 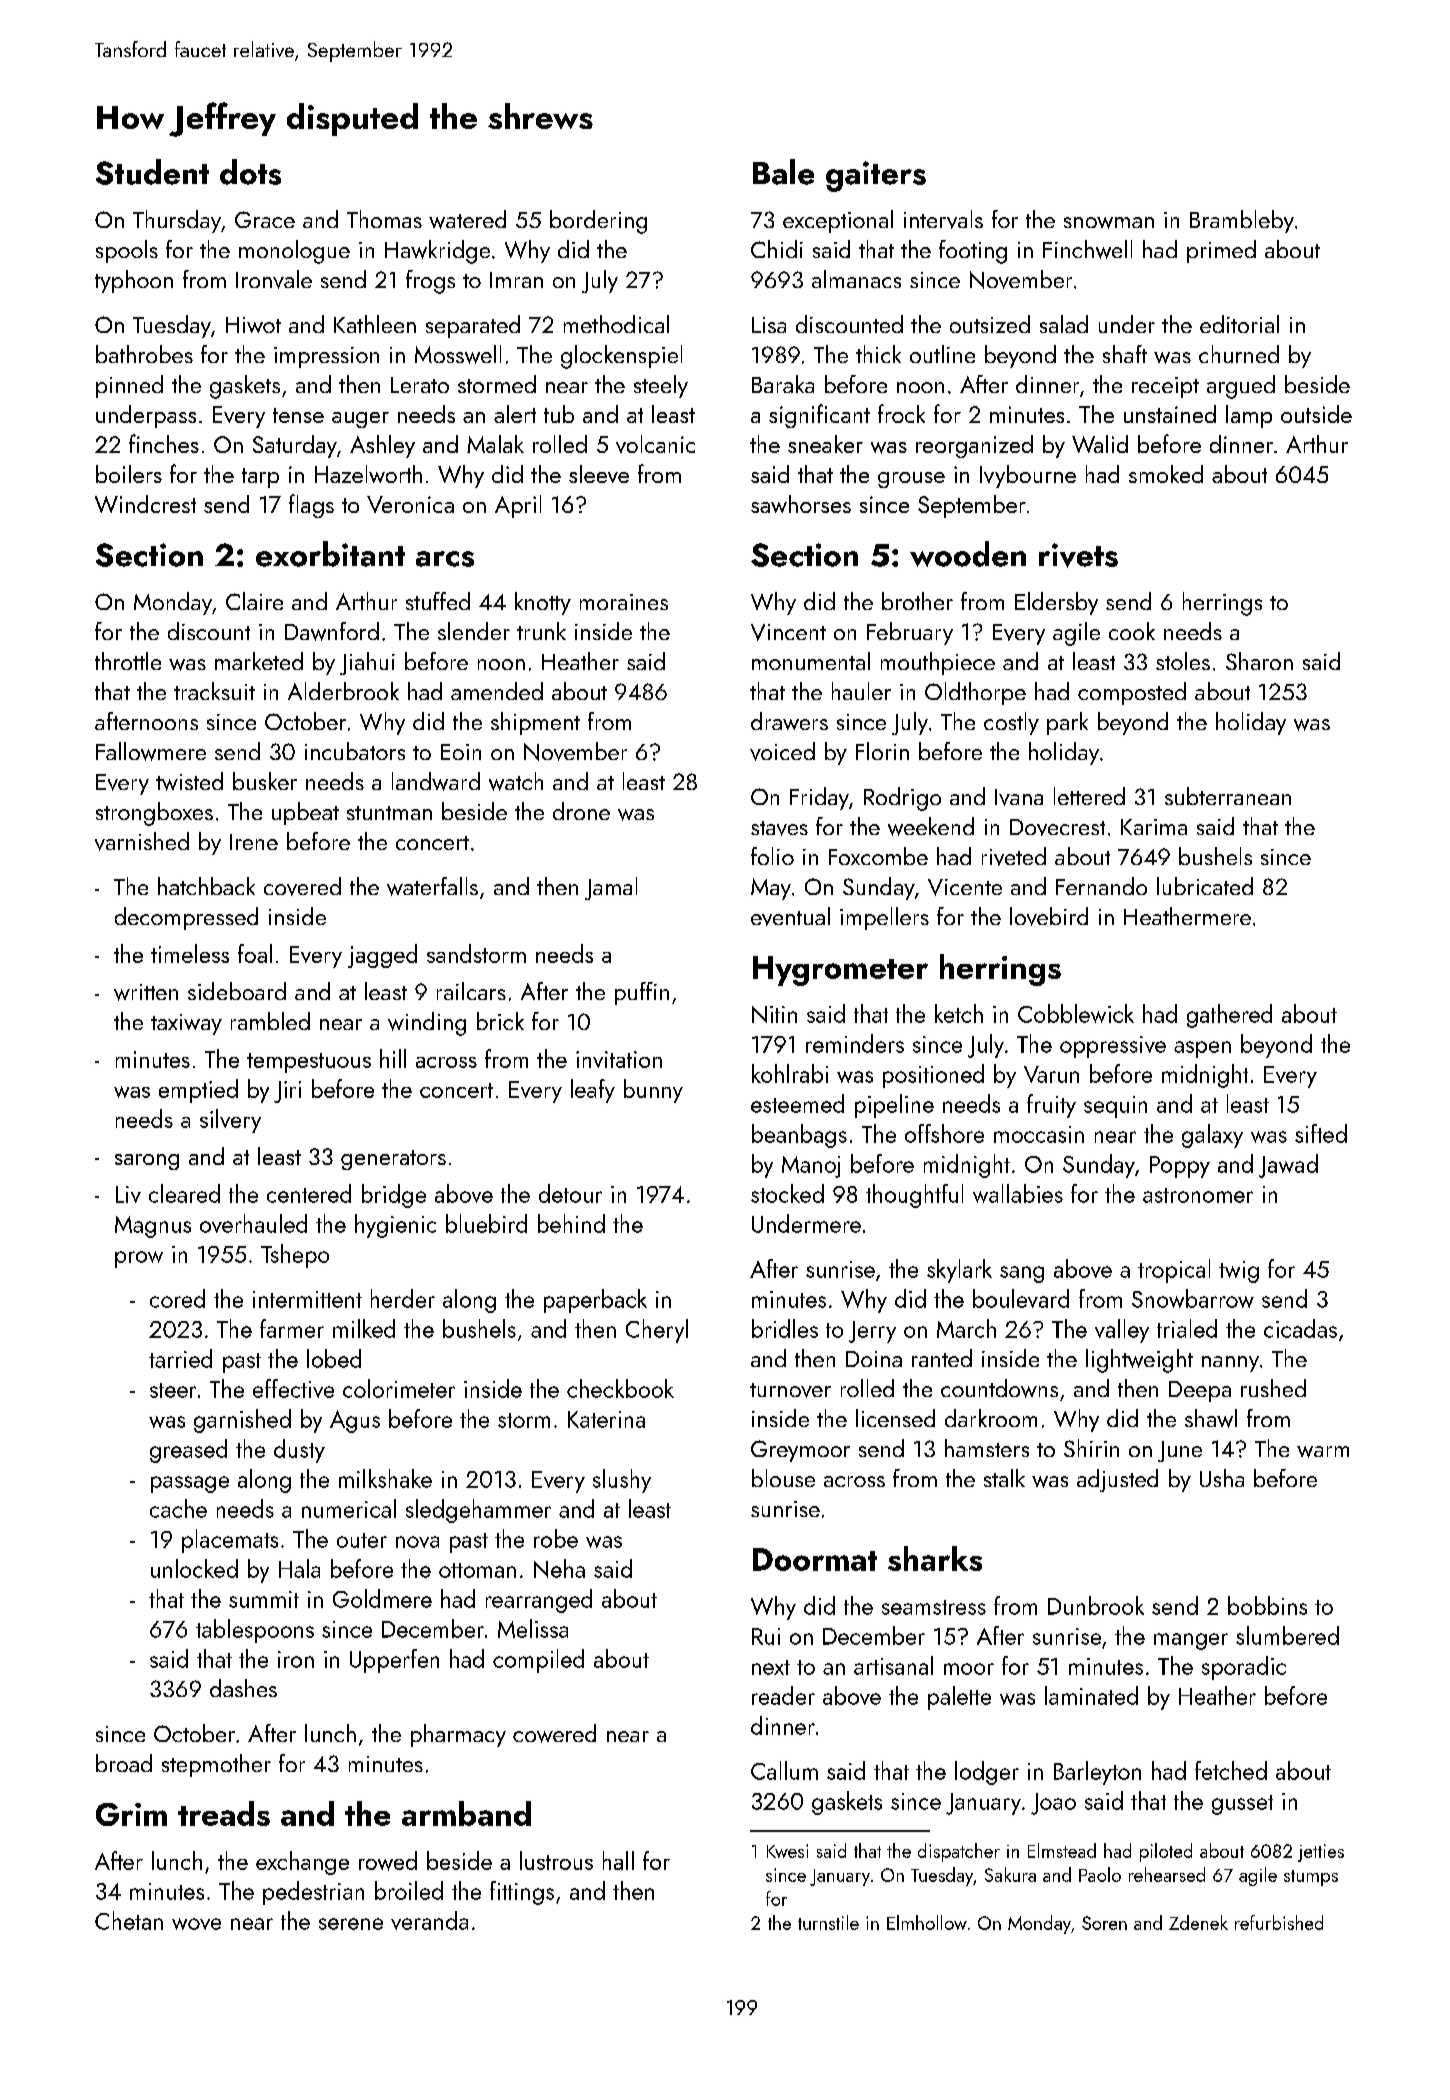 What do you see at coordinates (624, 602) in the screenshot?
I see `moraines` at bounding box center [624, 602].
